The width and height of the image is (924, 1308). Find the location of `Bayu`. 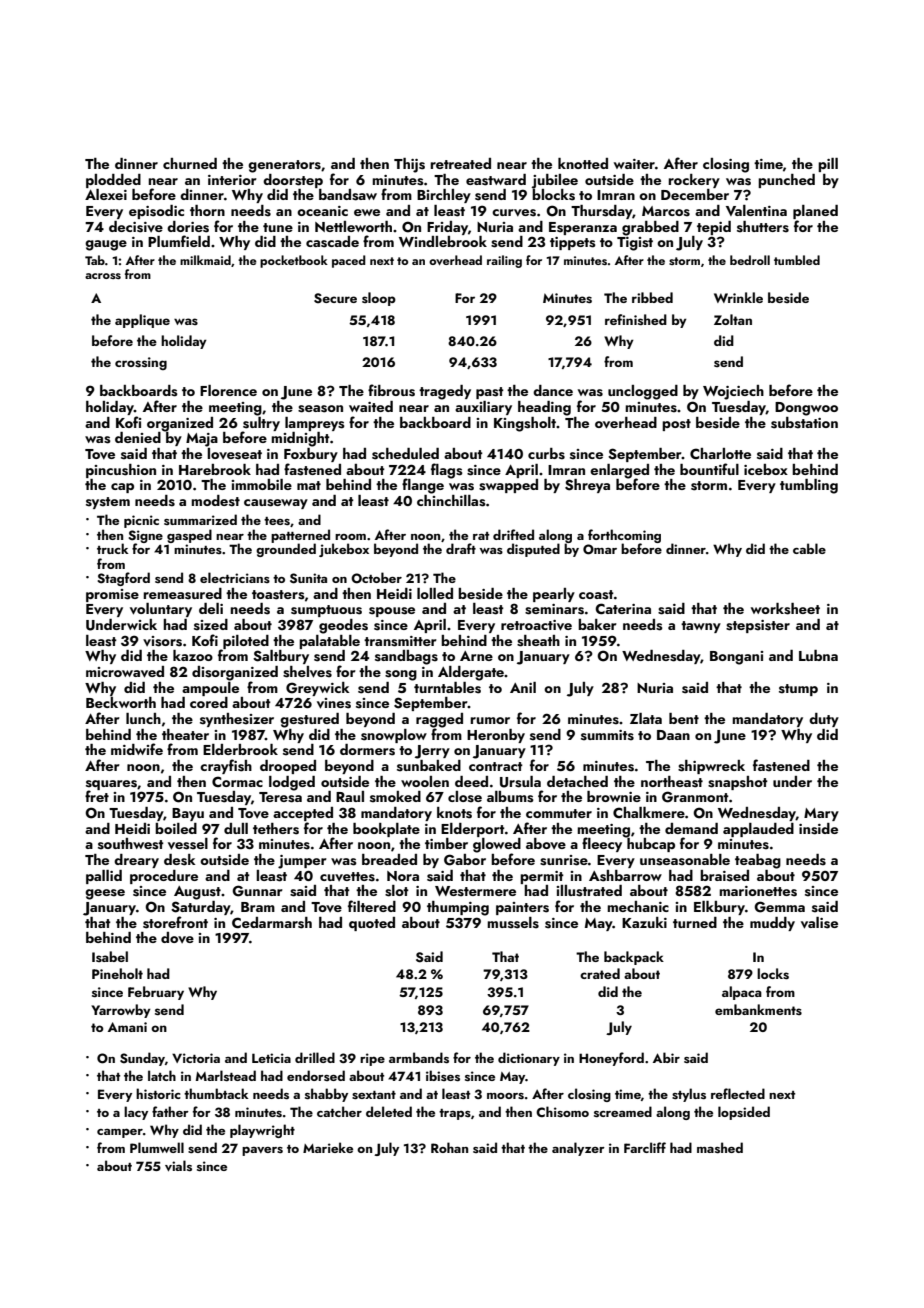

Bayu is located at coordinates (188, 814).
